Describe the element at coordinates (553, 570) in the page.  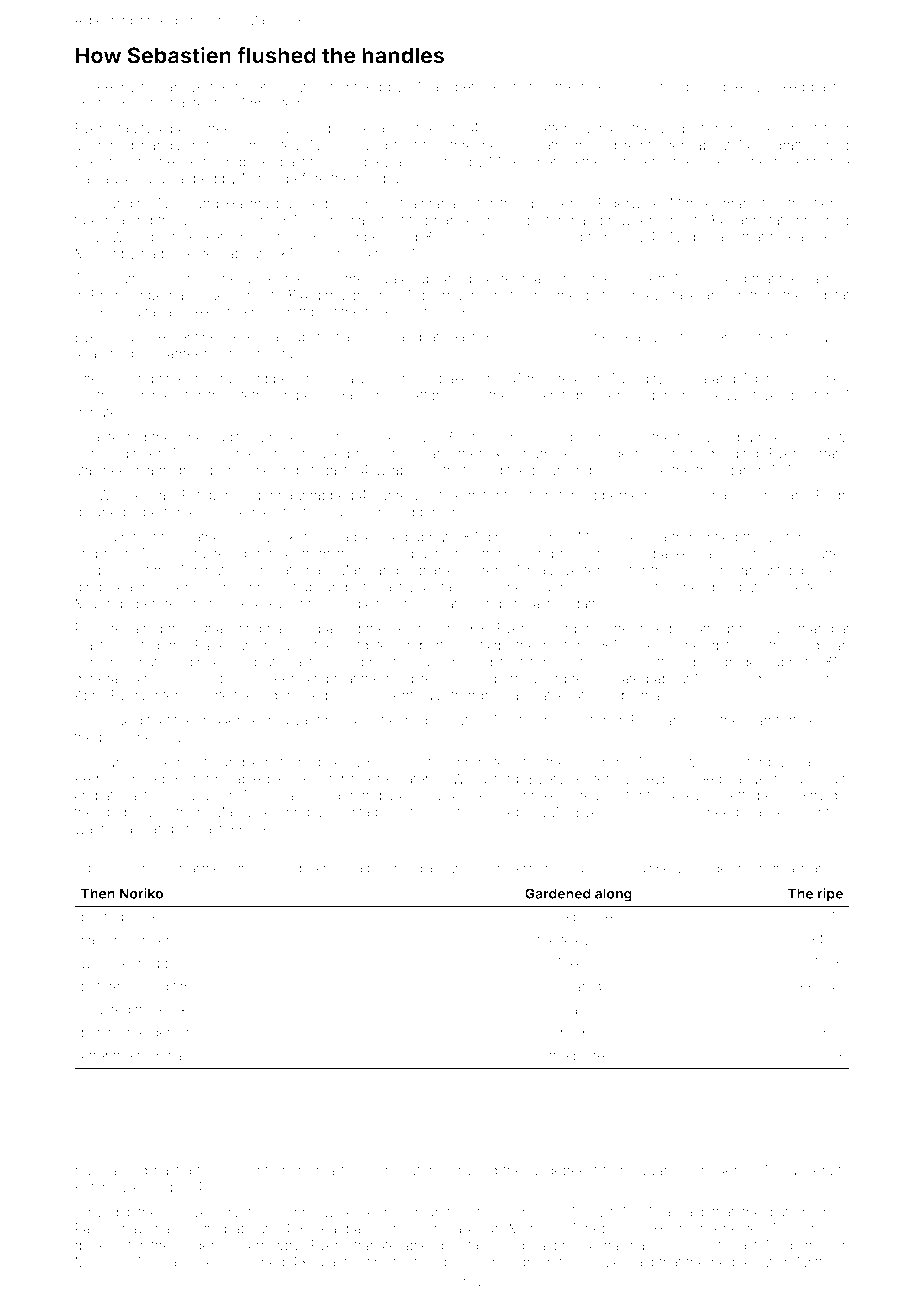
I see `massive` at that location.
